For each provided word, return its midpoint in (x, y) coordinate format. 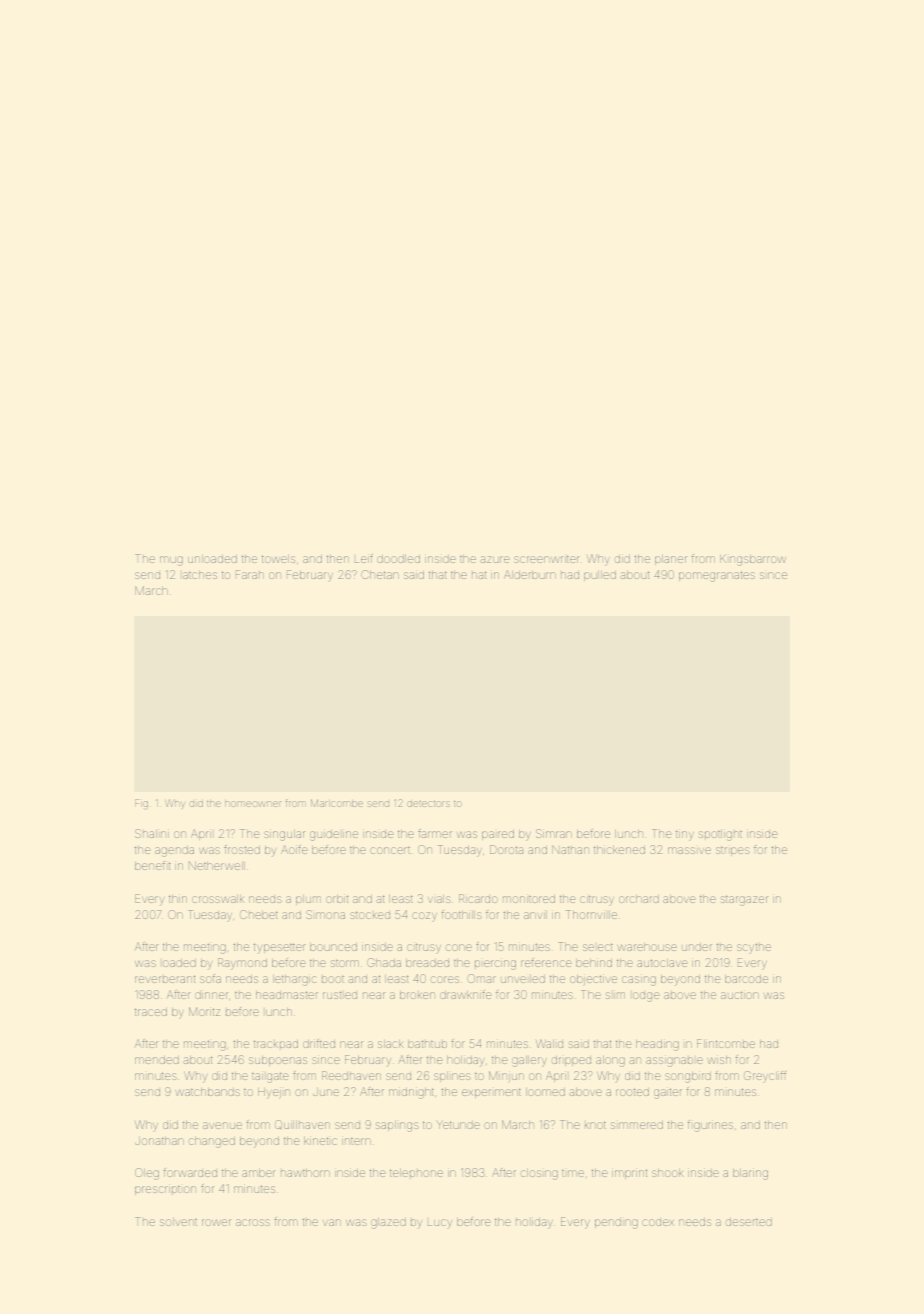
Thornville (591, 914)
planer (671, 560)
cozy (424, 917)
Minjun (506, 1077)
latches (200, 575)
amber (258, 1173)
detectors (428, 804)
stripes (733, 851)
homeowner (253, 803)
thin (178, 899)
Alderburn (530, 574)
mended (157, 1060)
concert (390, 850)
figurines (710, 1126)
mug (171, 561)
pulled (600, 576)
